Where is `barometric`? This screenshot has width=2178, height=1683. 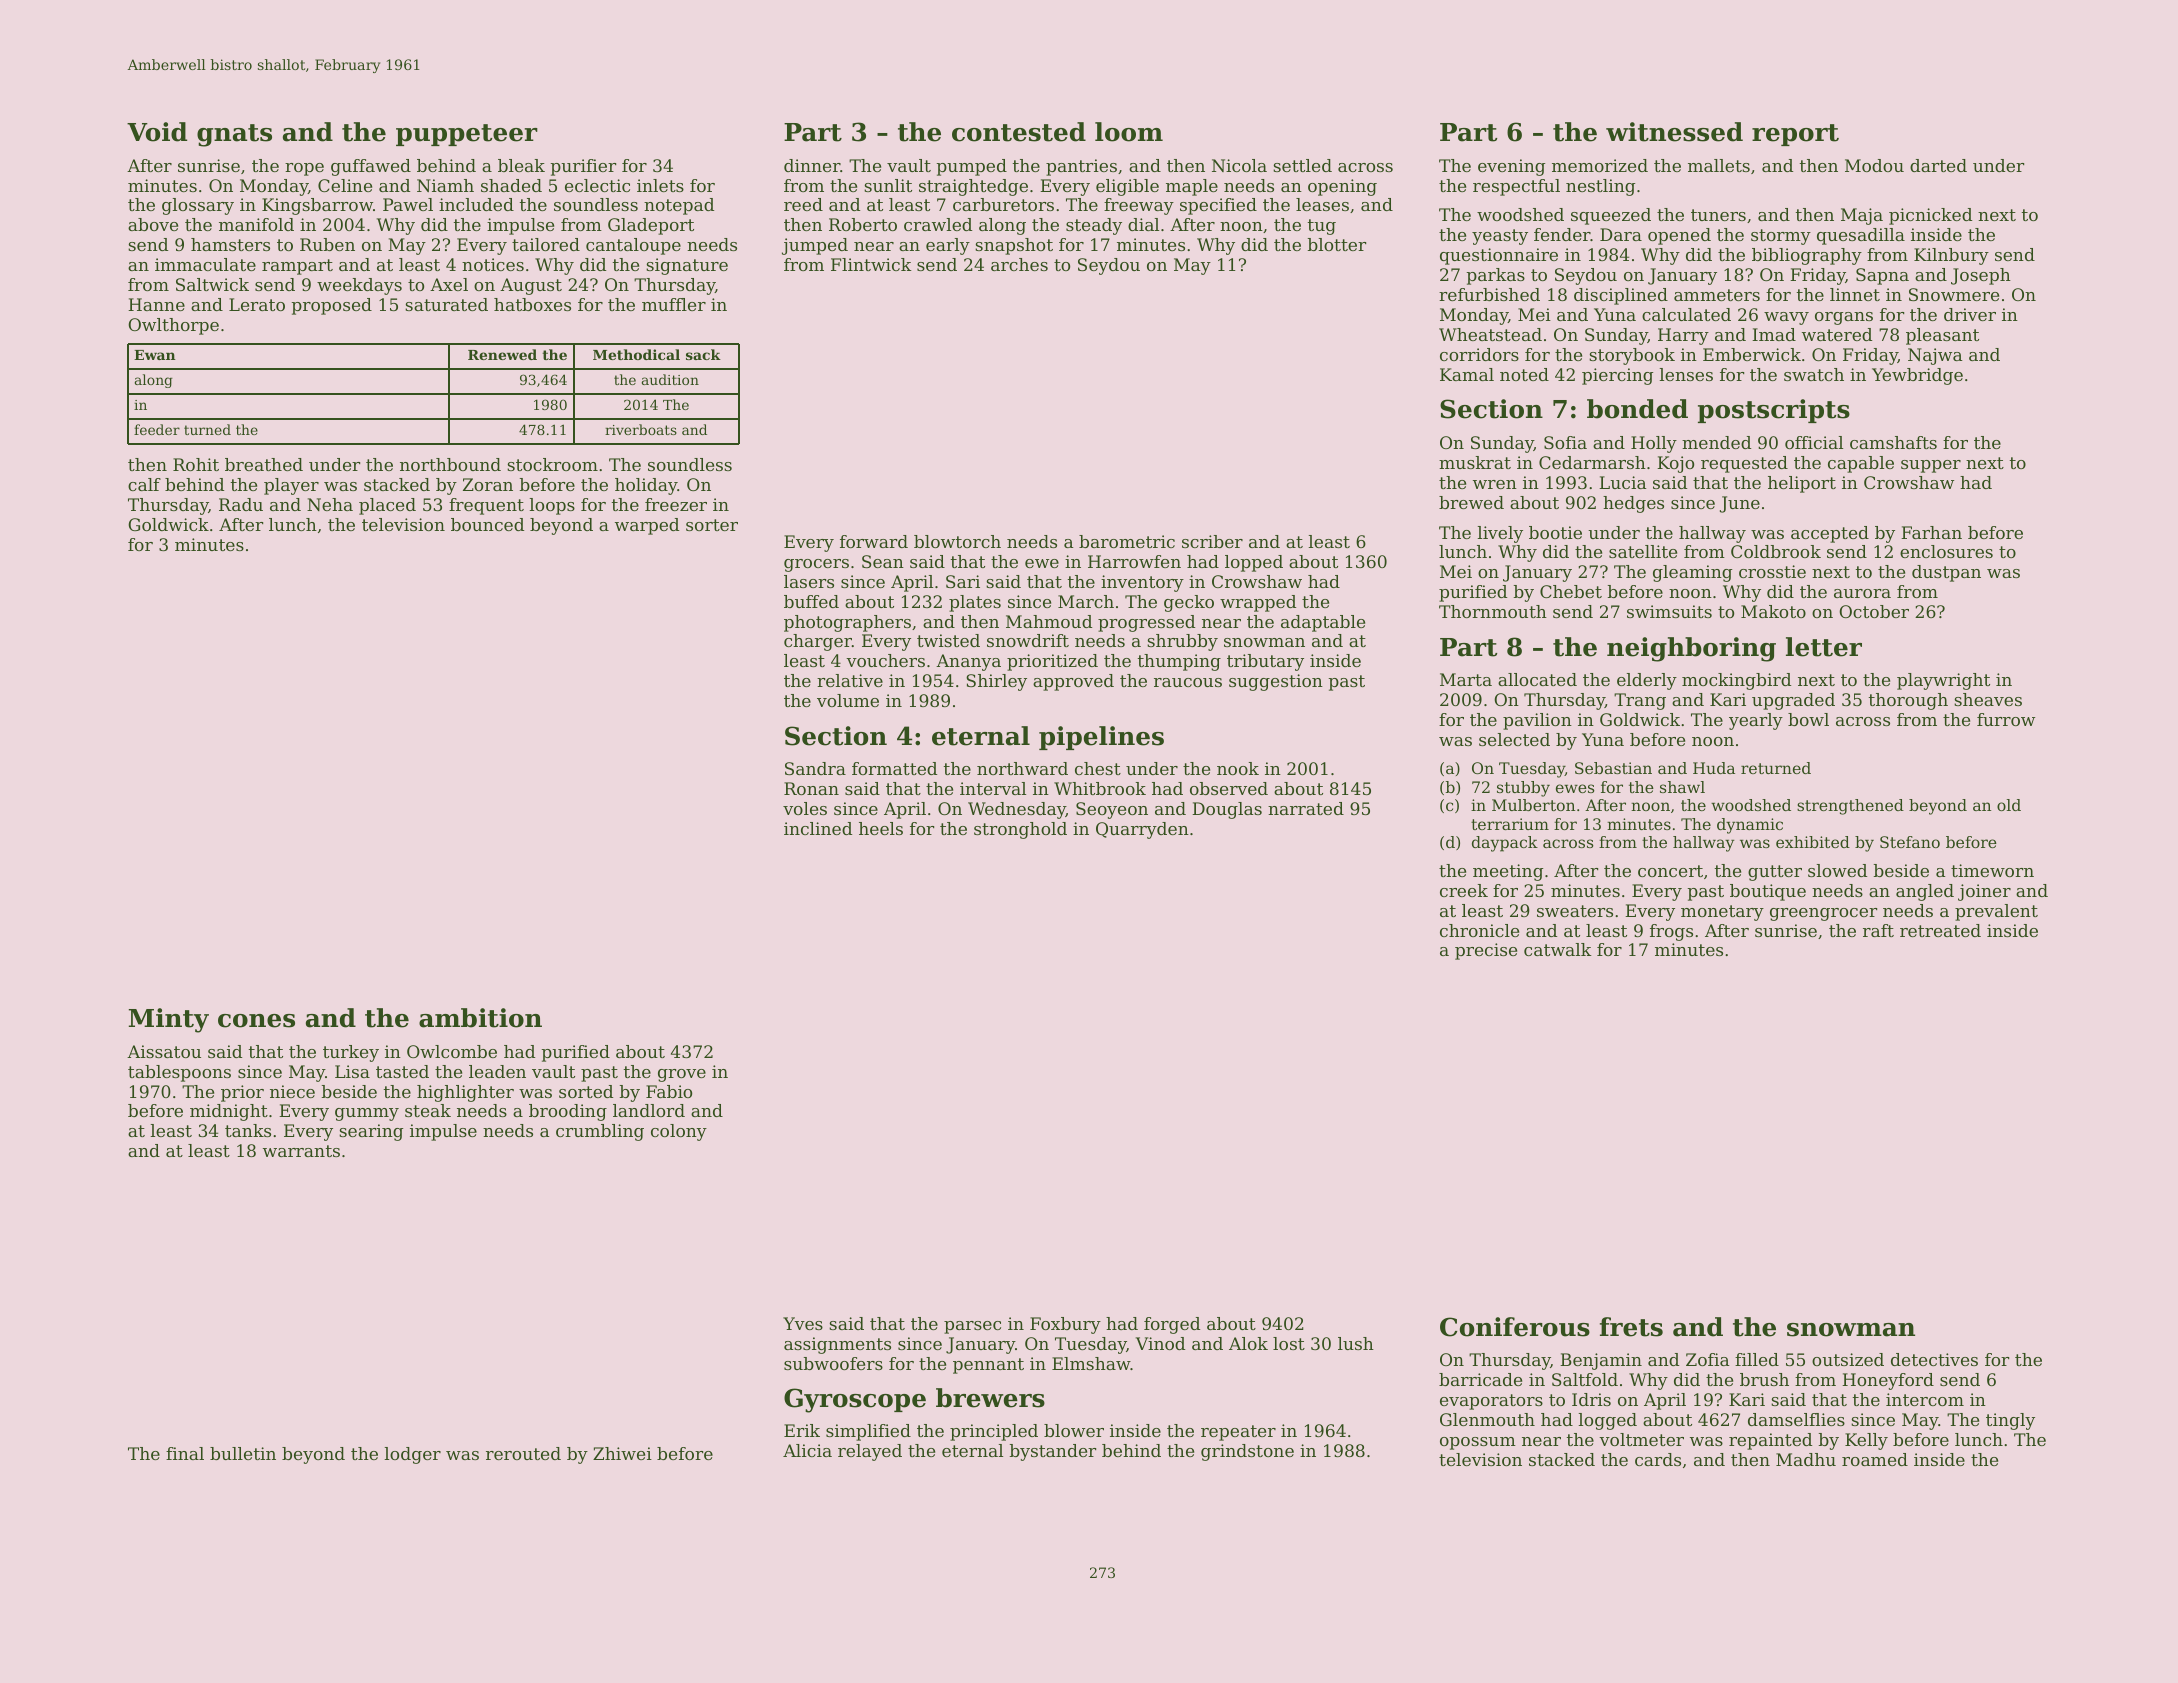
barometric is located at coordinates (1127, 541).
